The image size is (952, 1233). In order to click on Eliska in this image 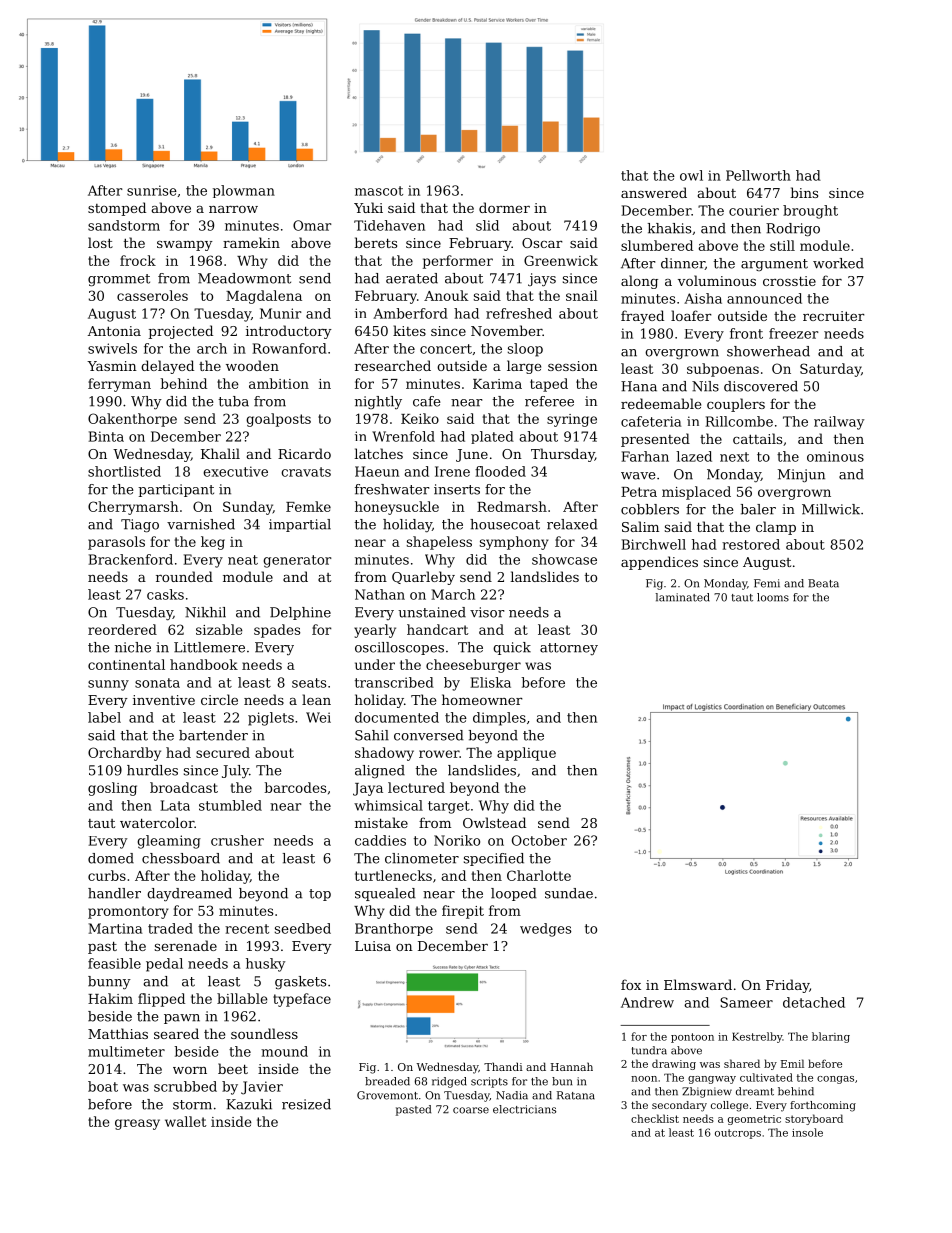, I will do `click(490, 682)`.
